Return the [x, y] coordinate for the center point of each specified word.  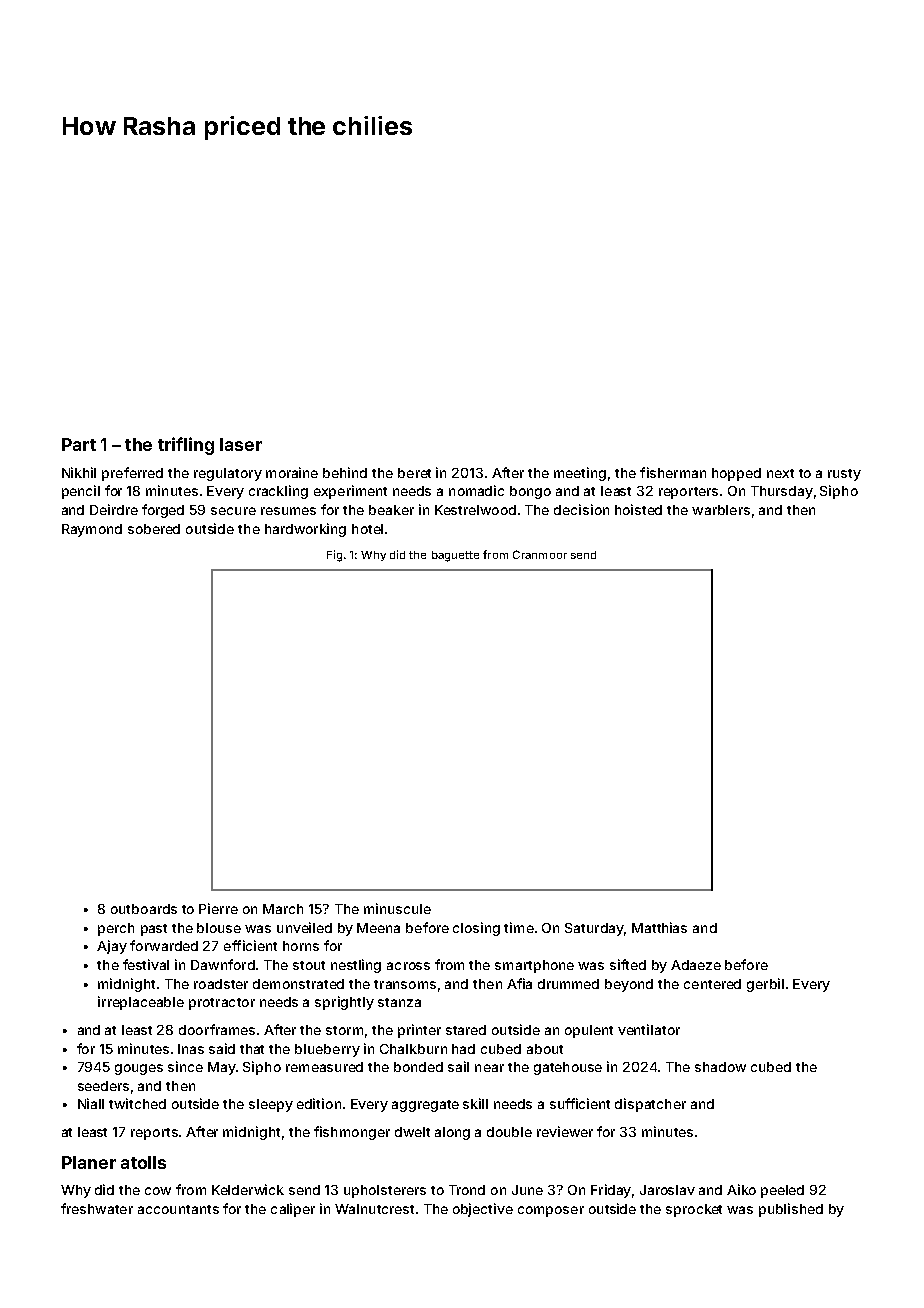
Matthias [659, 927]
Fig [334, 556]
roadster [221, 984]
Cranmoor [540, 554]
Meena [378, 928]
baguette [455, 556]
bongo [530, 492]
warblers [721, 510]
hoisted [638, 509]
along [452, 1133]
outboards [144, 909]
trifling [186, 446]
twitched [137, 1103]
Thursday [782, 492]
